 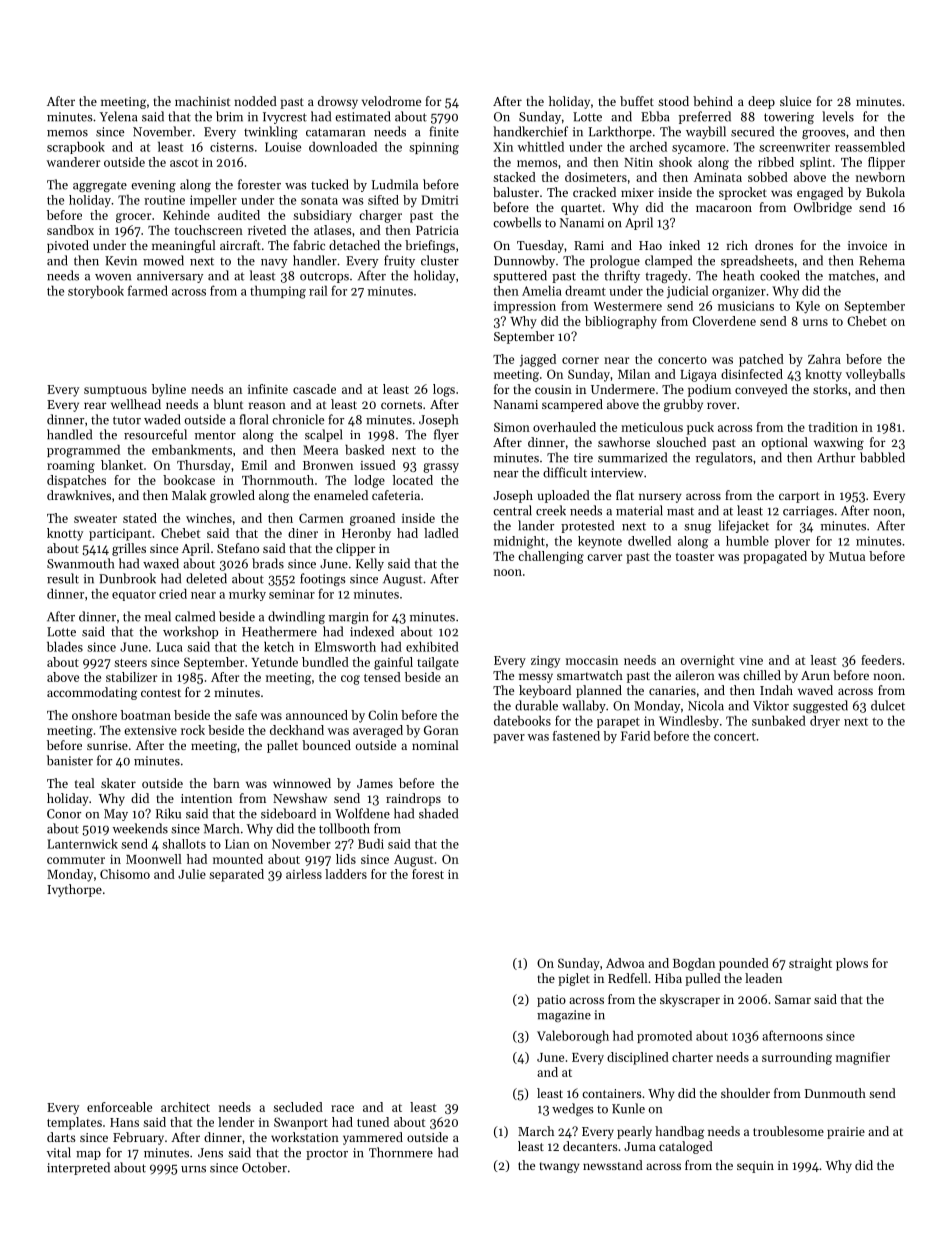 What do you see at coordinates (779, 720) in the image?
I see `sunbaked` at bounding box center [779, 720].
